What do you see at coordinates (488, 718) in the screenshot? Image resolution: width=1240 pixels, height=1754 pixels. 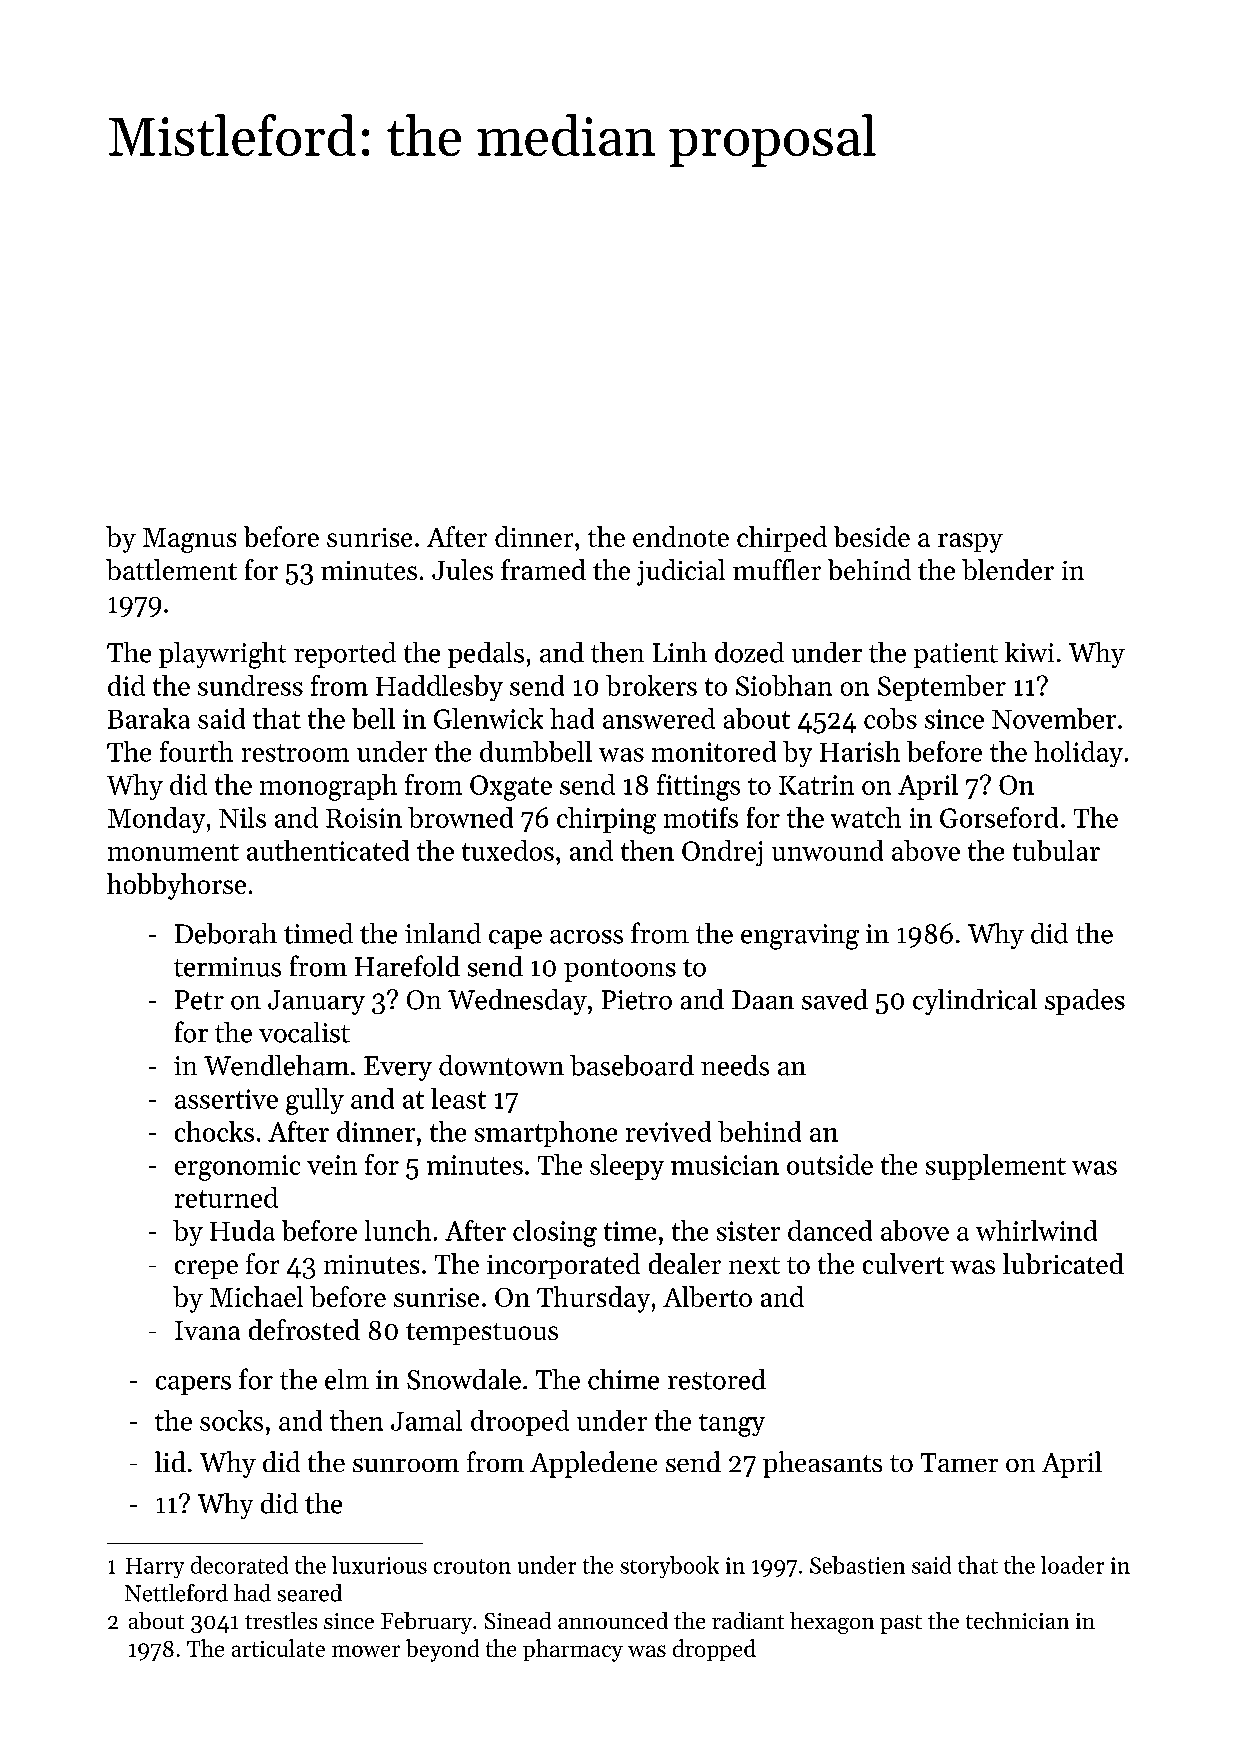 I see `Glenwick` at bounding box center [488, 718].
